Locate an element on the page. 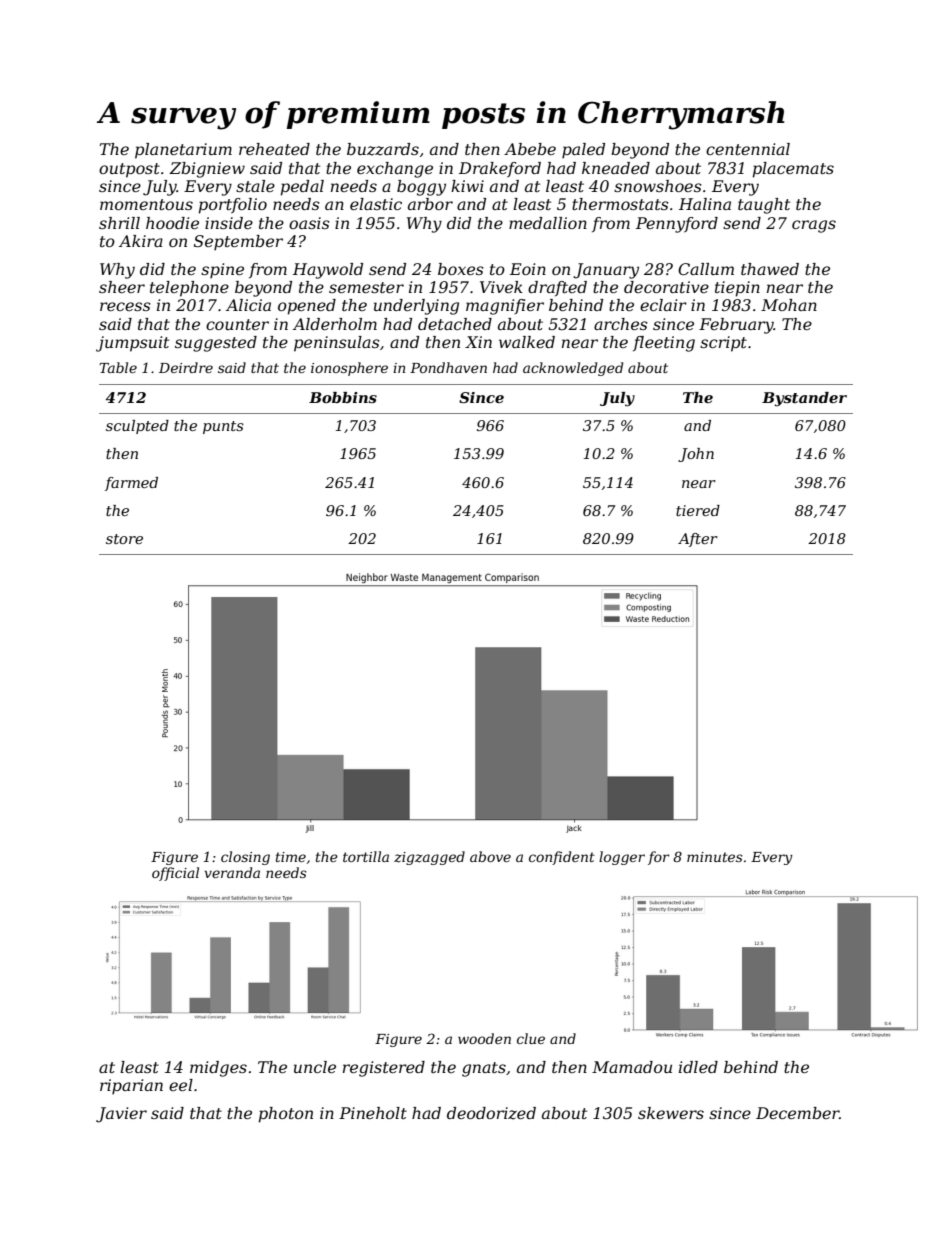 This page has width=952, height=1233. After is located at coordinates (698, 540).
